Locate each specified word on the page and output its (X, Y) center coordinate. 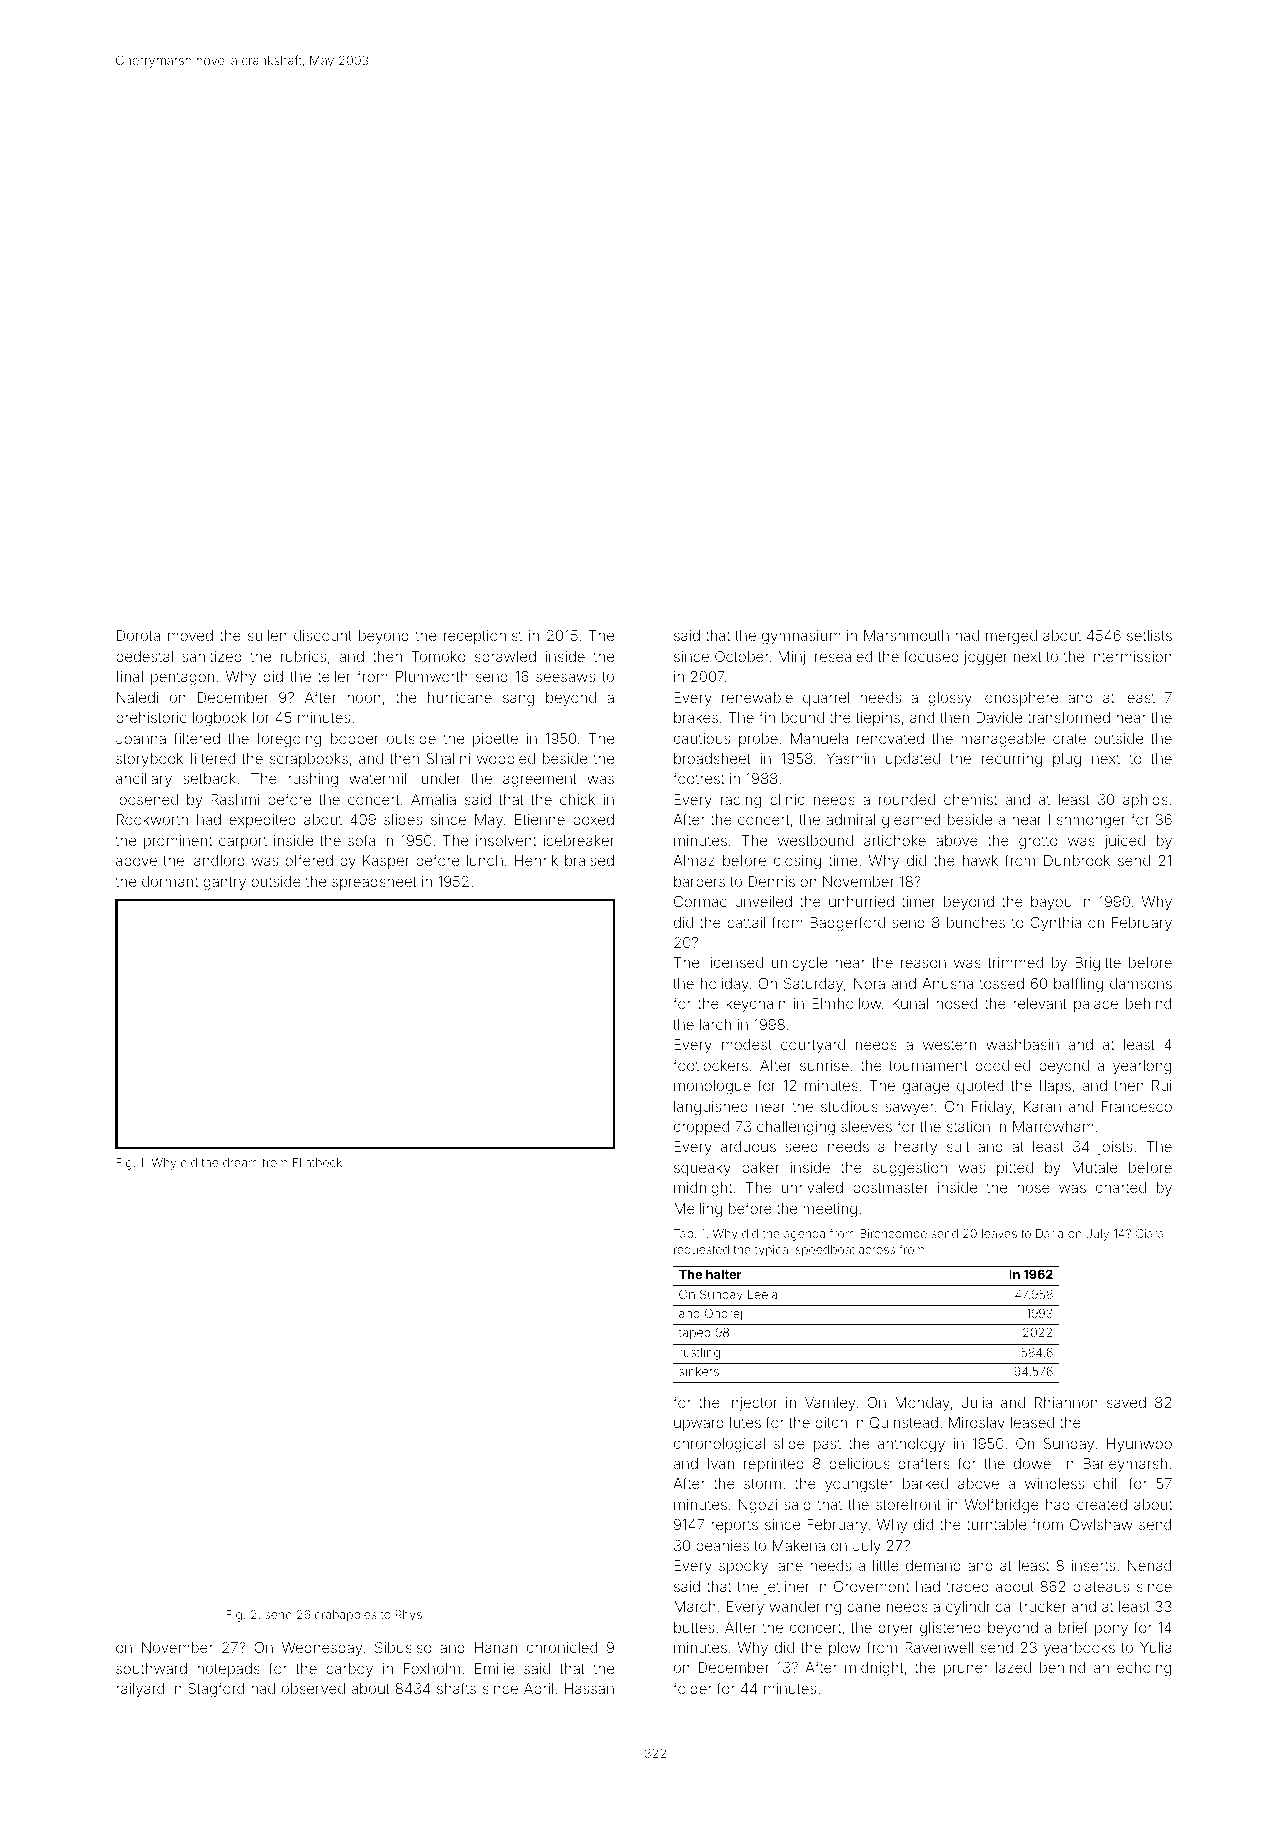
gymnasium (801, 637)
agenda (804, 1235)
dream (240, 1162)
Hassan (589, 1688)
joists (1115, 1148)
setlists (1149, 635)
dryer (895, 1629)
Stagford (216, 1690)
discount (323, 635)
